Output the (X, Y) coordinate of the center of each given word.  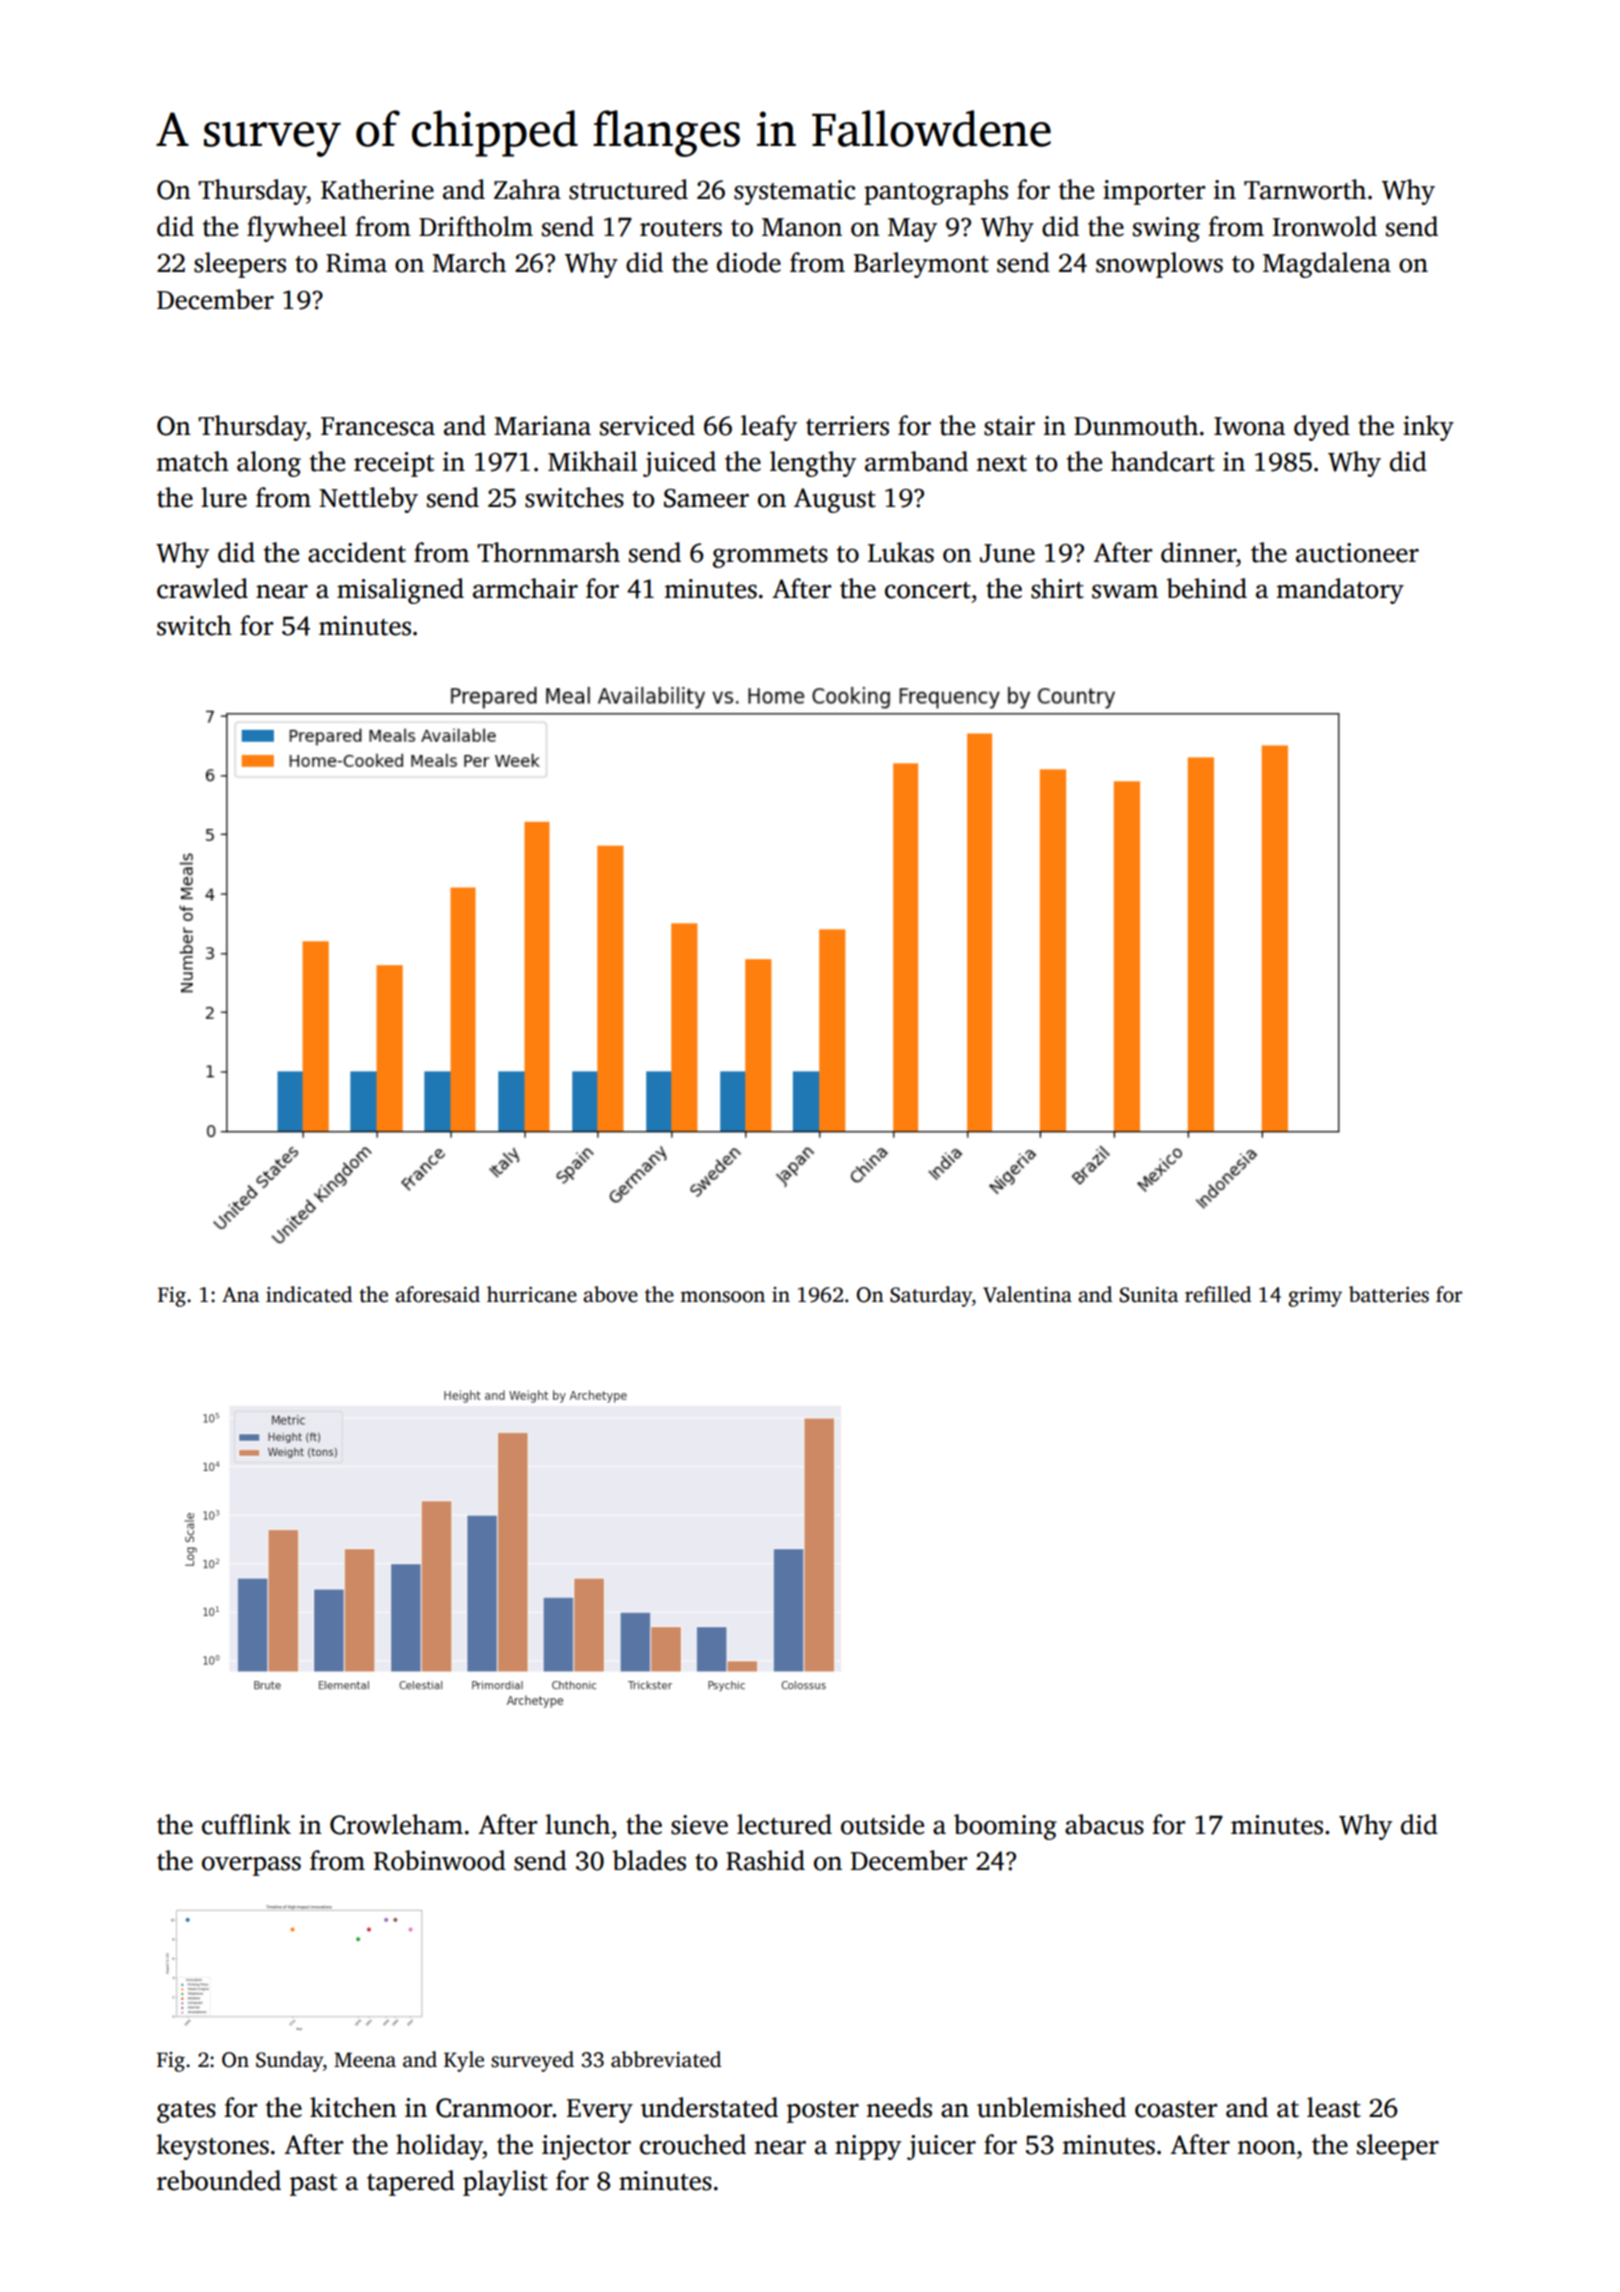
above (610, 1294)
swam (1125, 591)
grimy (1315, 1297)
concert (928, 590)
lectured (784, 1824)
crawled (202, 588)
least (1334, 2107)
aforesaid (437, 1294)
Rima (356, 263)
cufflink (246, 1824)
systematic (794, 192)
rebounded (219, 2180)
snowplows (1159, 265)
